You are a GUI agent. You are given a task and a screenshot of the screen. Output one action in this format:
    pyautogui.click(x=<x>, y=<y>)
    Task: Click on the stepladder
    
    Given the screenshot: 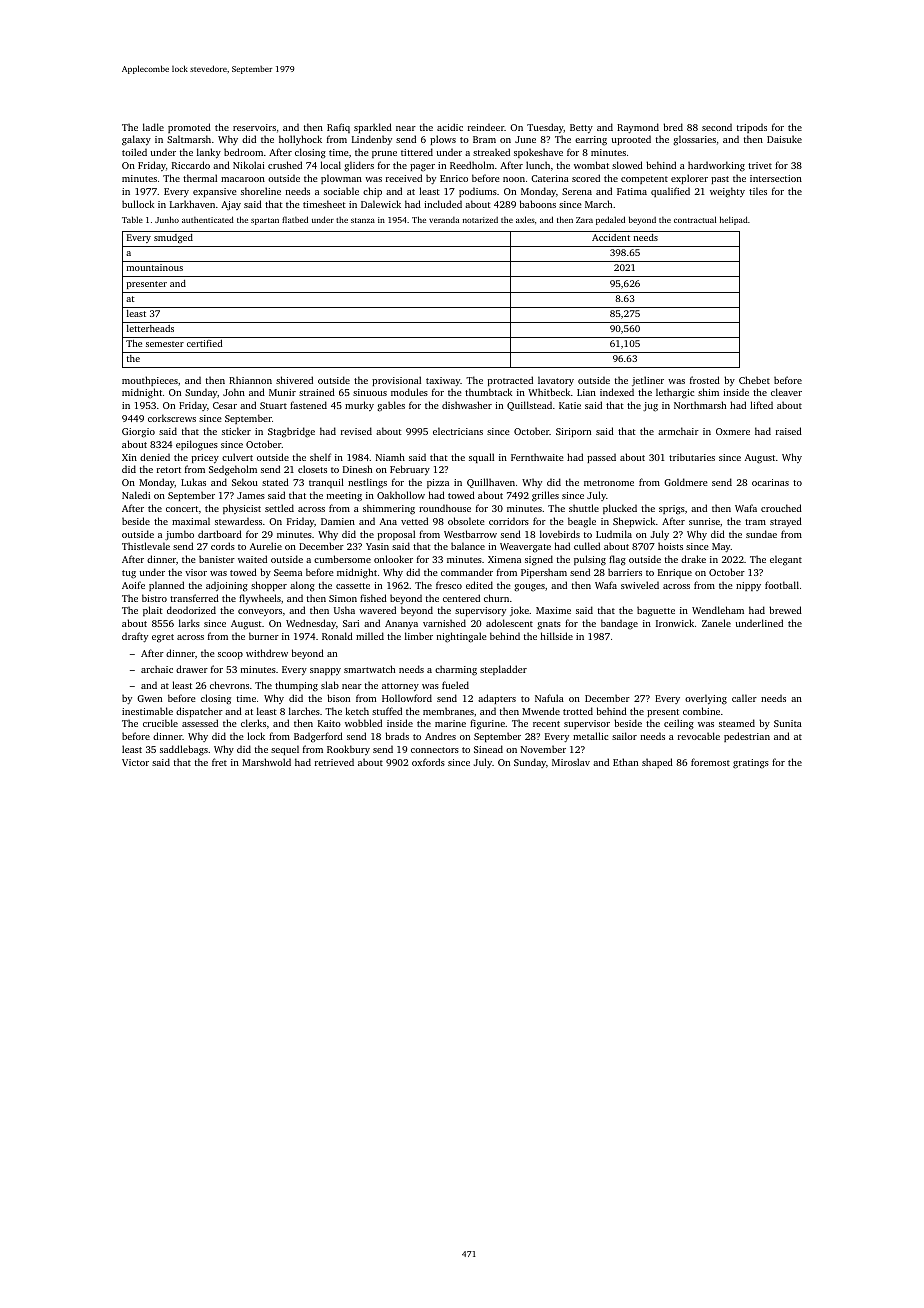 What is the action you would take?
    pyautogui.click(x=503, y=670)
